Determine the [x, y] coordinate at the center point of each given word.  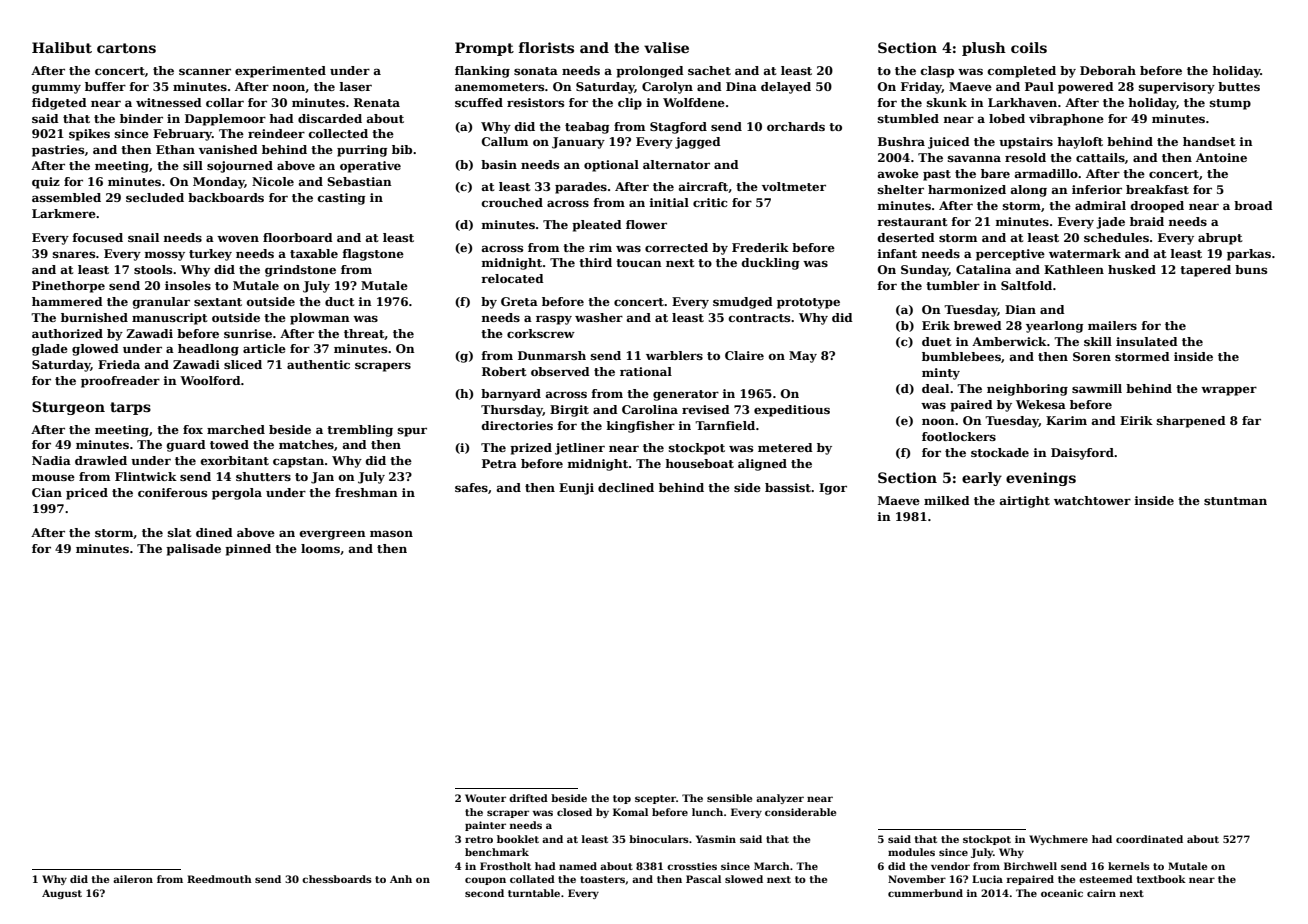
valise [666, 47]
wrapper [1229, 391]
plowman [320, 319]
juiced [949, 143]
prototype [808, 303]
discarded [330, 118]
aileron [133, 879]
